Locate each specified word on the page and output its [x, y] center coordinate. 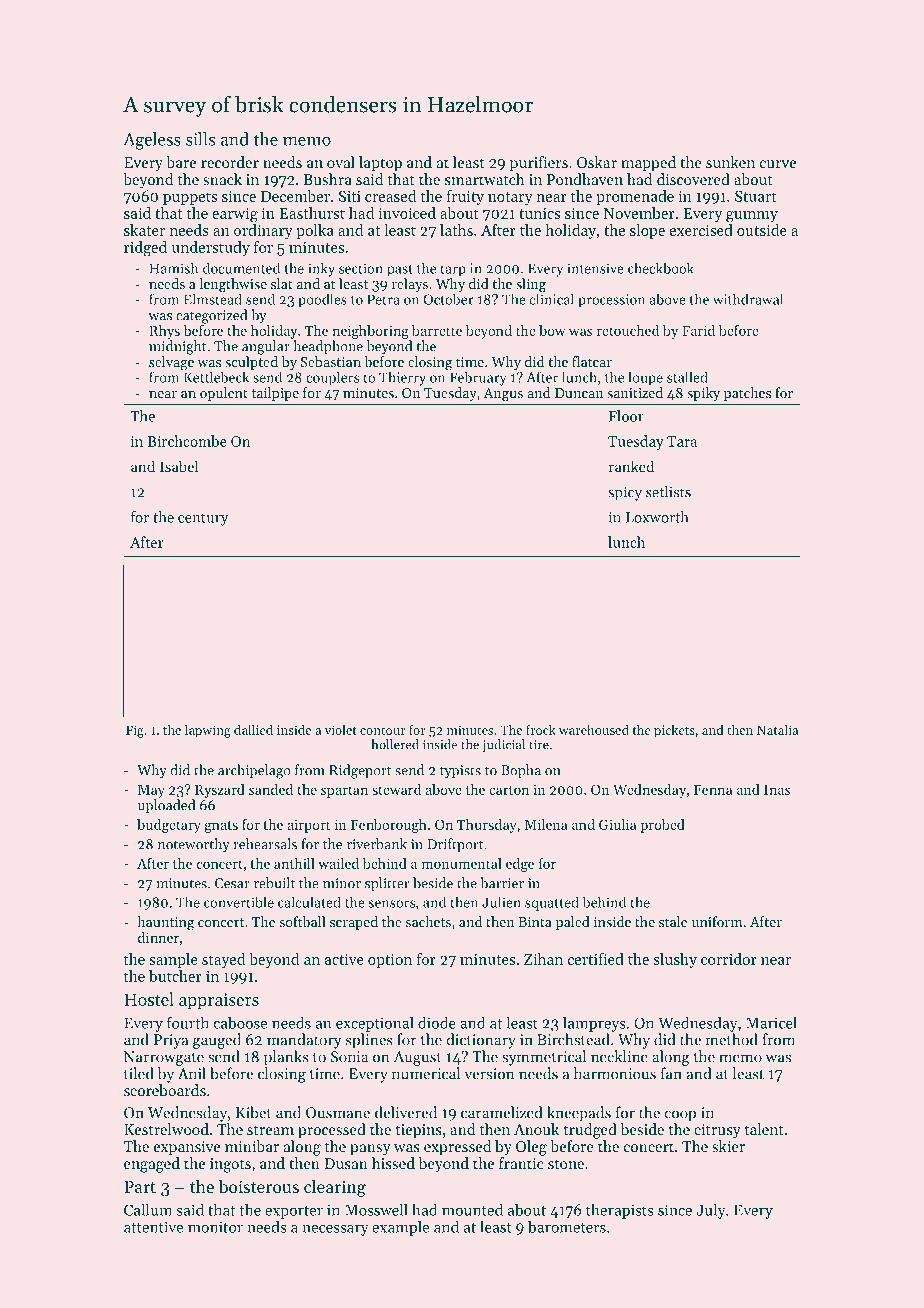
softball [303, 921]
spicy [625, 493]
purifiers [539, 163]
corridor [729, 959]
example [400, 1228]
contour [383, 731]
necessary [335, 1230]
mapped [648, 163]
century [203, 519]
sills [200, 139]
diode [437, 1022]
